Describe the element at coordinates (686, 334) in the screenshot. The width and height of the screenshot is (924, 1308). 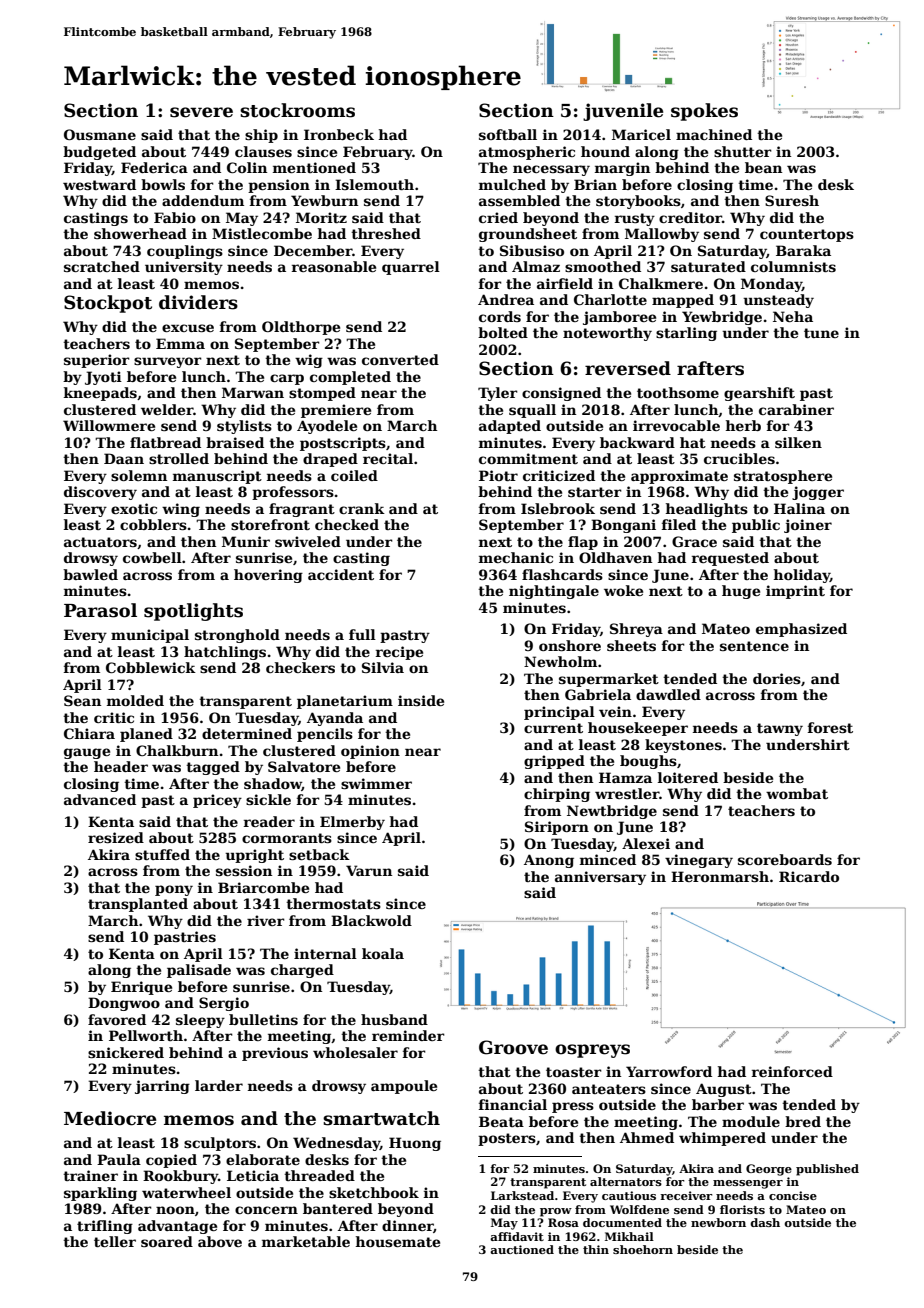
I see `starling` at that location.
